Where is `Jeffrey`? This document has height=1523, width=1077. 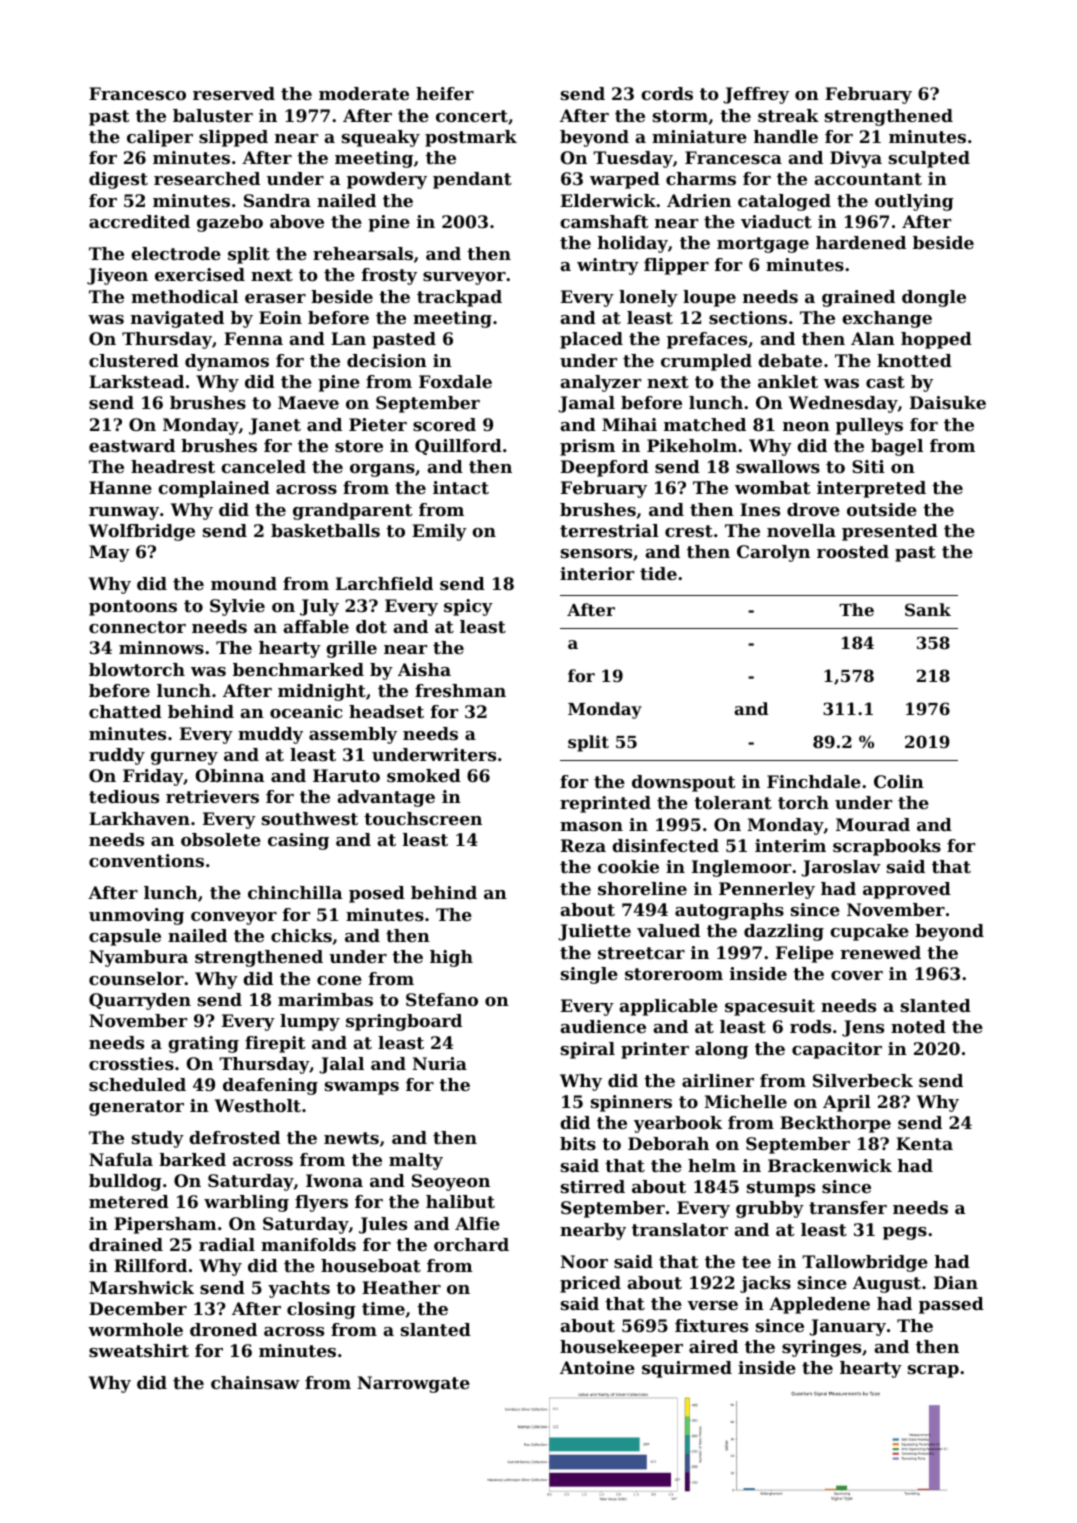
Jeffrey is located at coordinates (756, 95).
